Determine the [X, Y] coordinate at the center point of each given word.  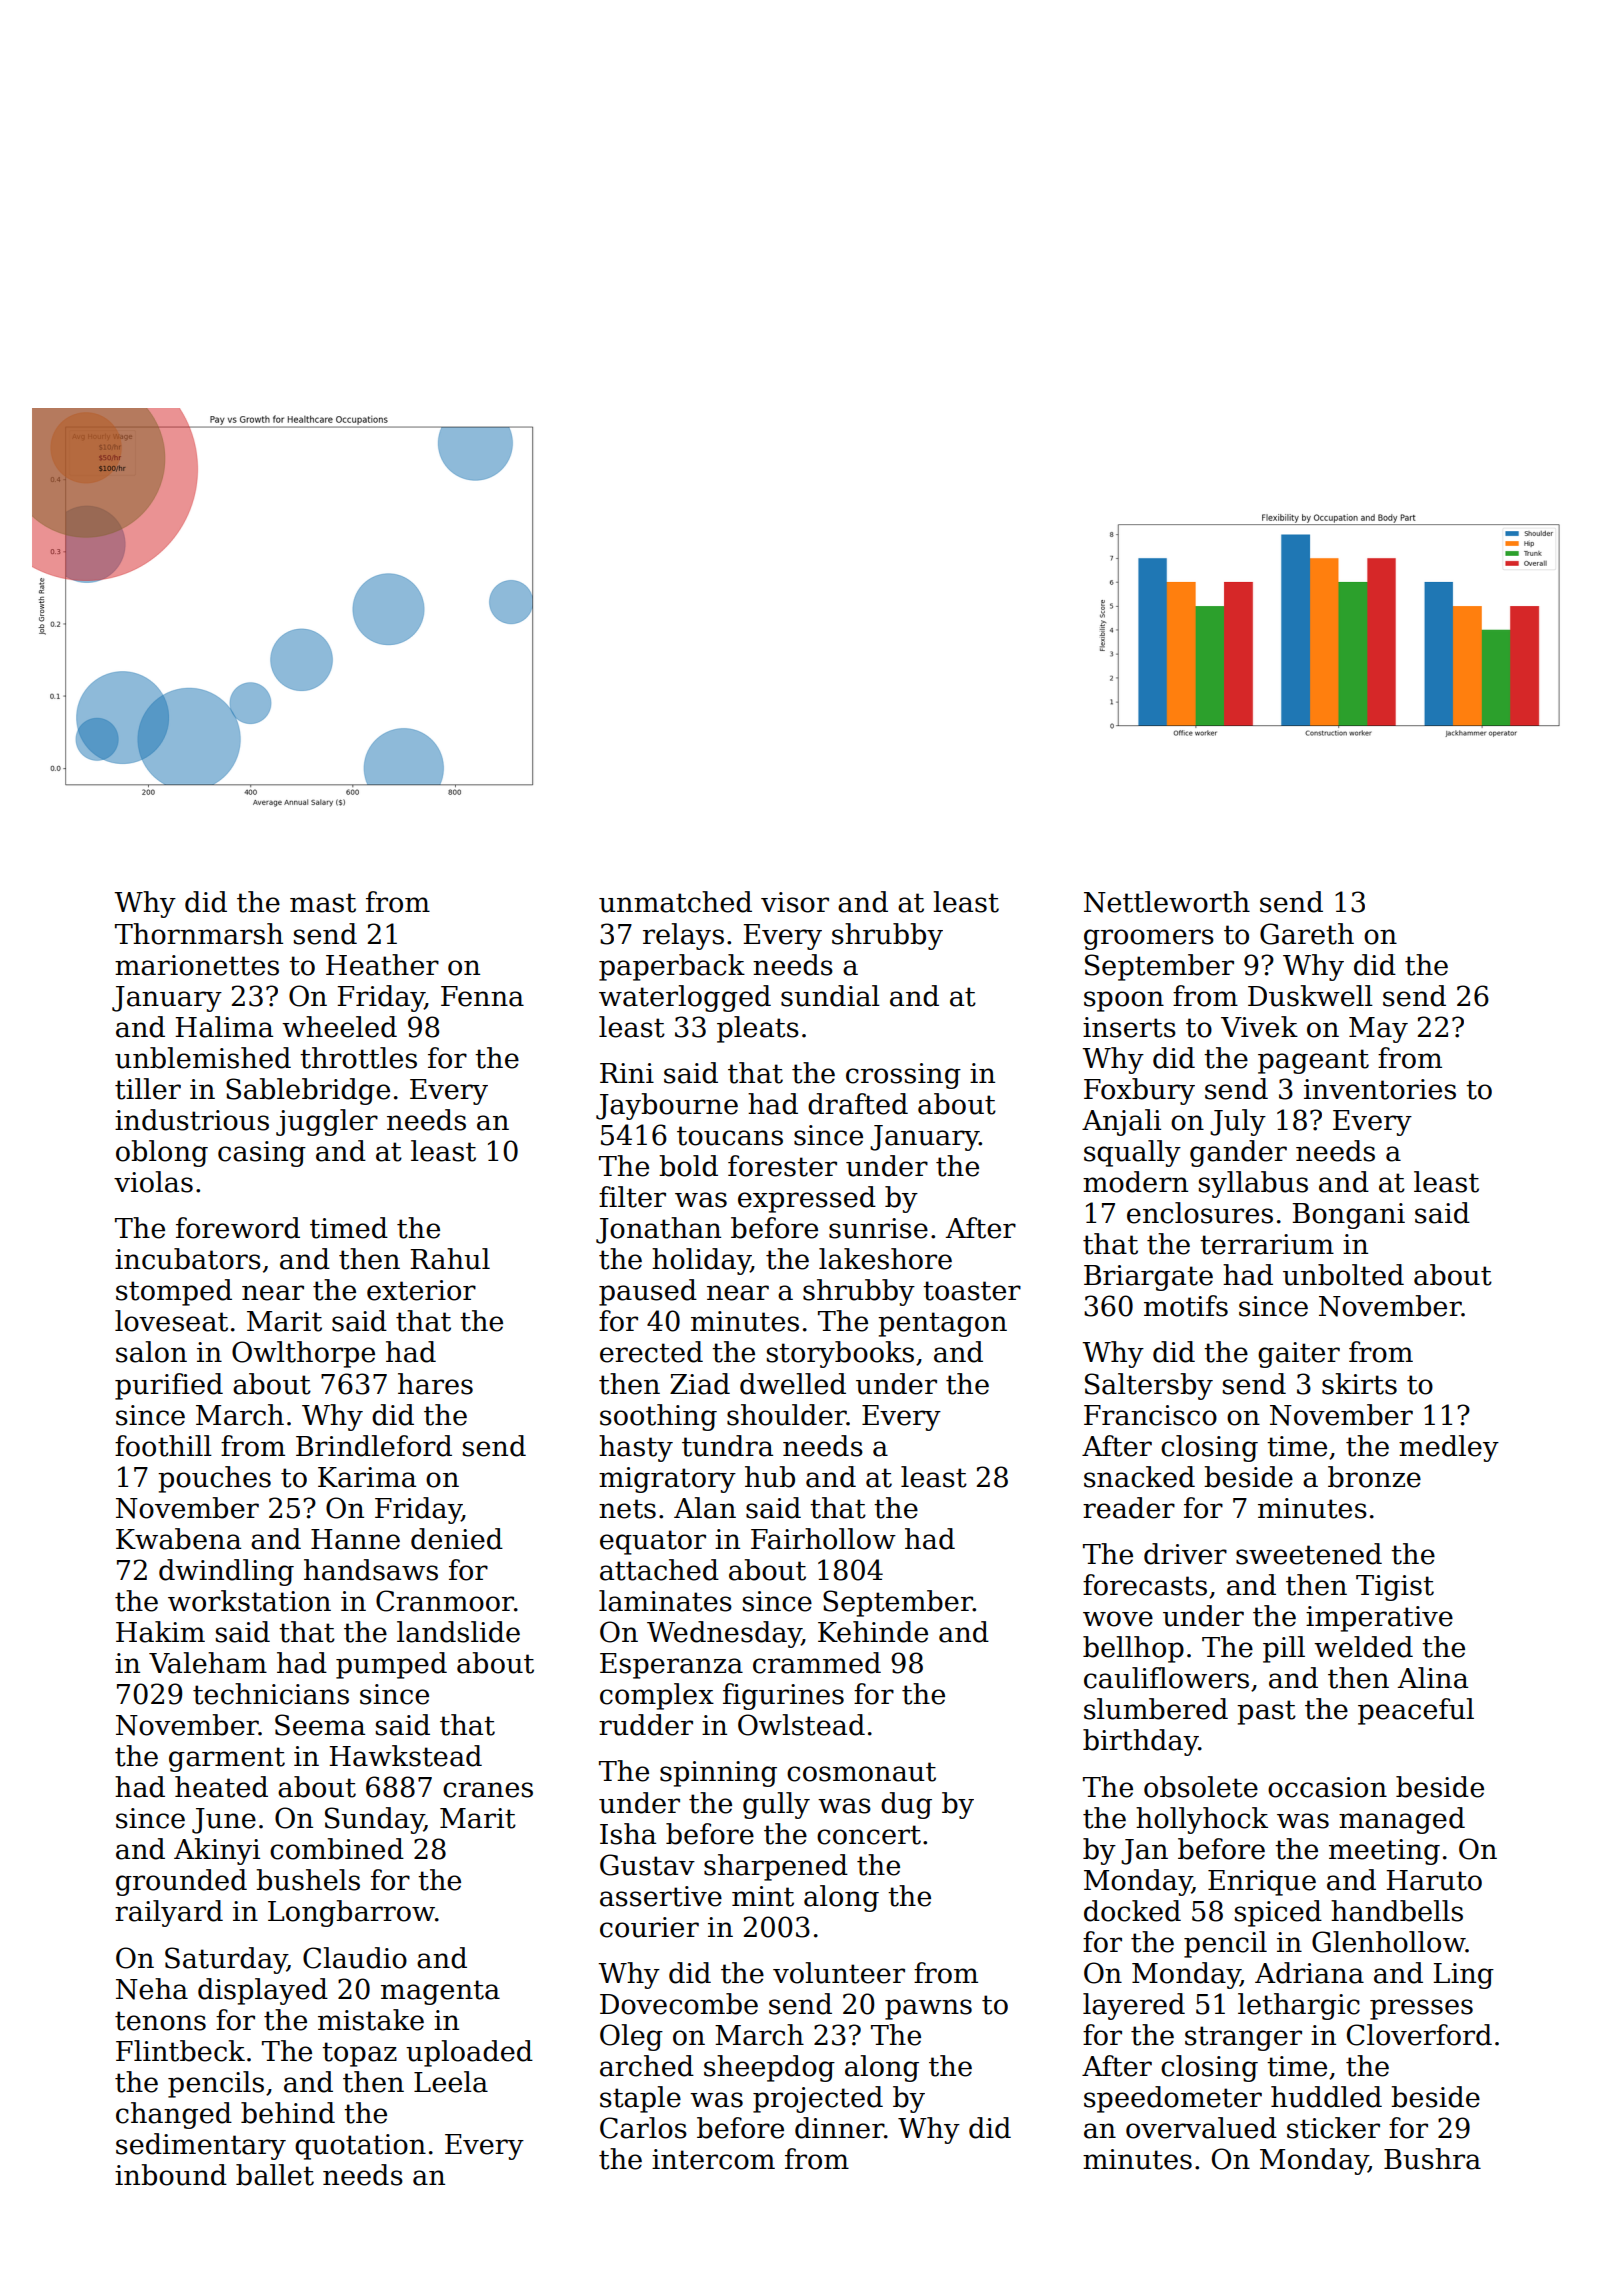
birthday [1141, 1742]
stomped [174, 1292]
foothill [163, 1446]
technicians [271, 1694]
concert [869, 1835]
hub [770, 1477]
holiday [701, 1261]
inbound [171, 2175]
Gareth [1307, 934]
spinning [718, 1774]
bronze [1374, 1477]
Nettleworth [1167, 902]
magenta [440, 1992]
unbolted [1343, 1275]
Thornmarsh [199, 934]
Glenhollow [1388, 1942]
